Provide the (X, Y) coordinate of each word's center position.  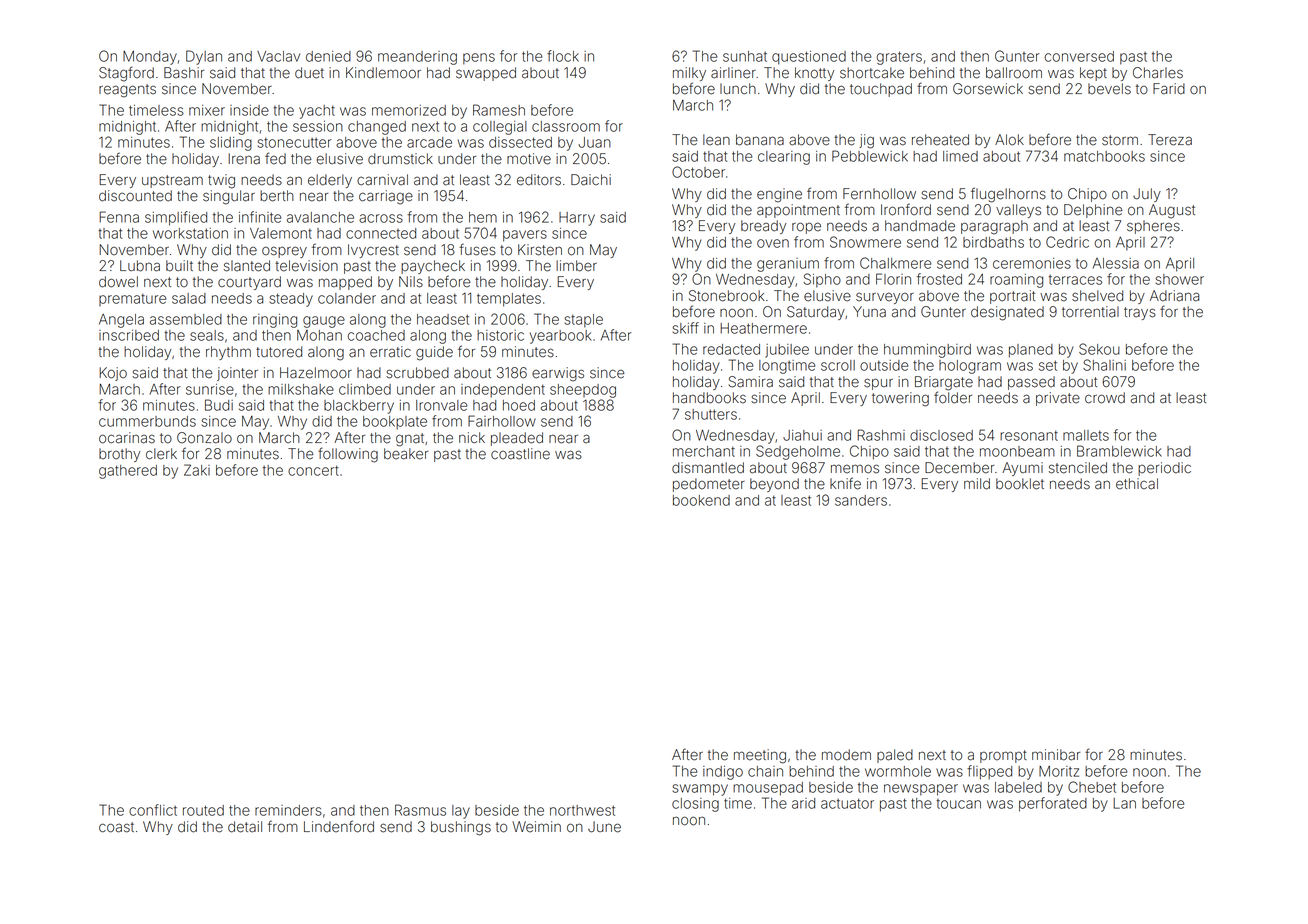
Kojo (113, 374)
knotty (814, 74)
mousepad (768, 789)
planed (1031, 351)
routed (203, 810)
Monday (150, 58)
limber (576, 266)
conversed (1079, 56)
